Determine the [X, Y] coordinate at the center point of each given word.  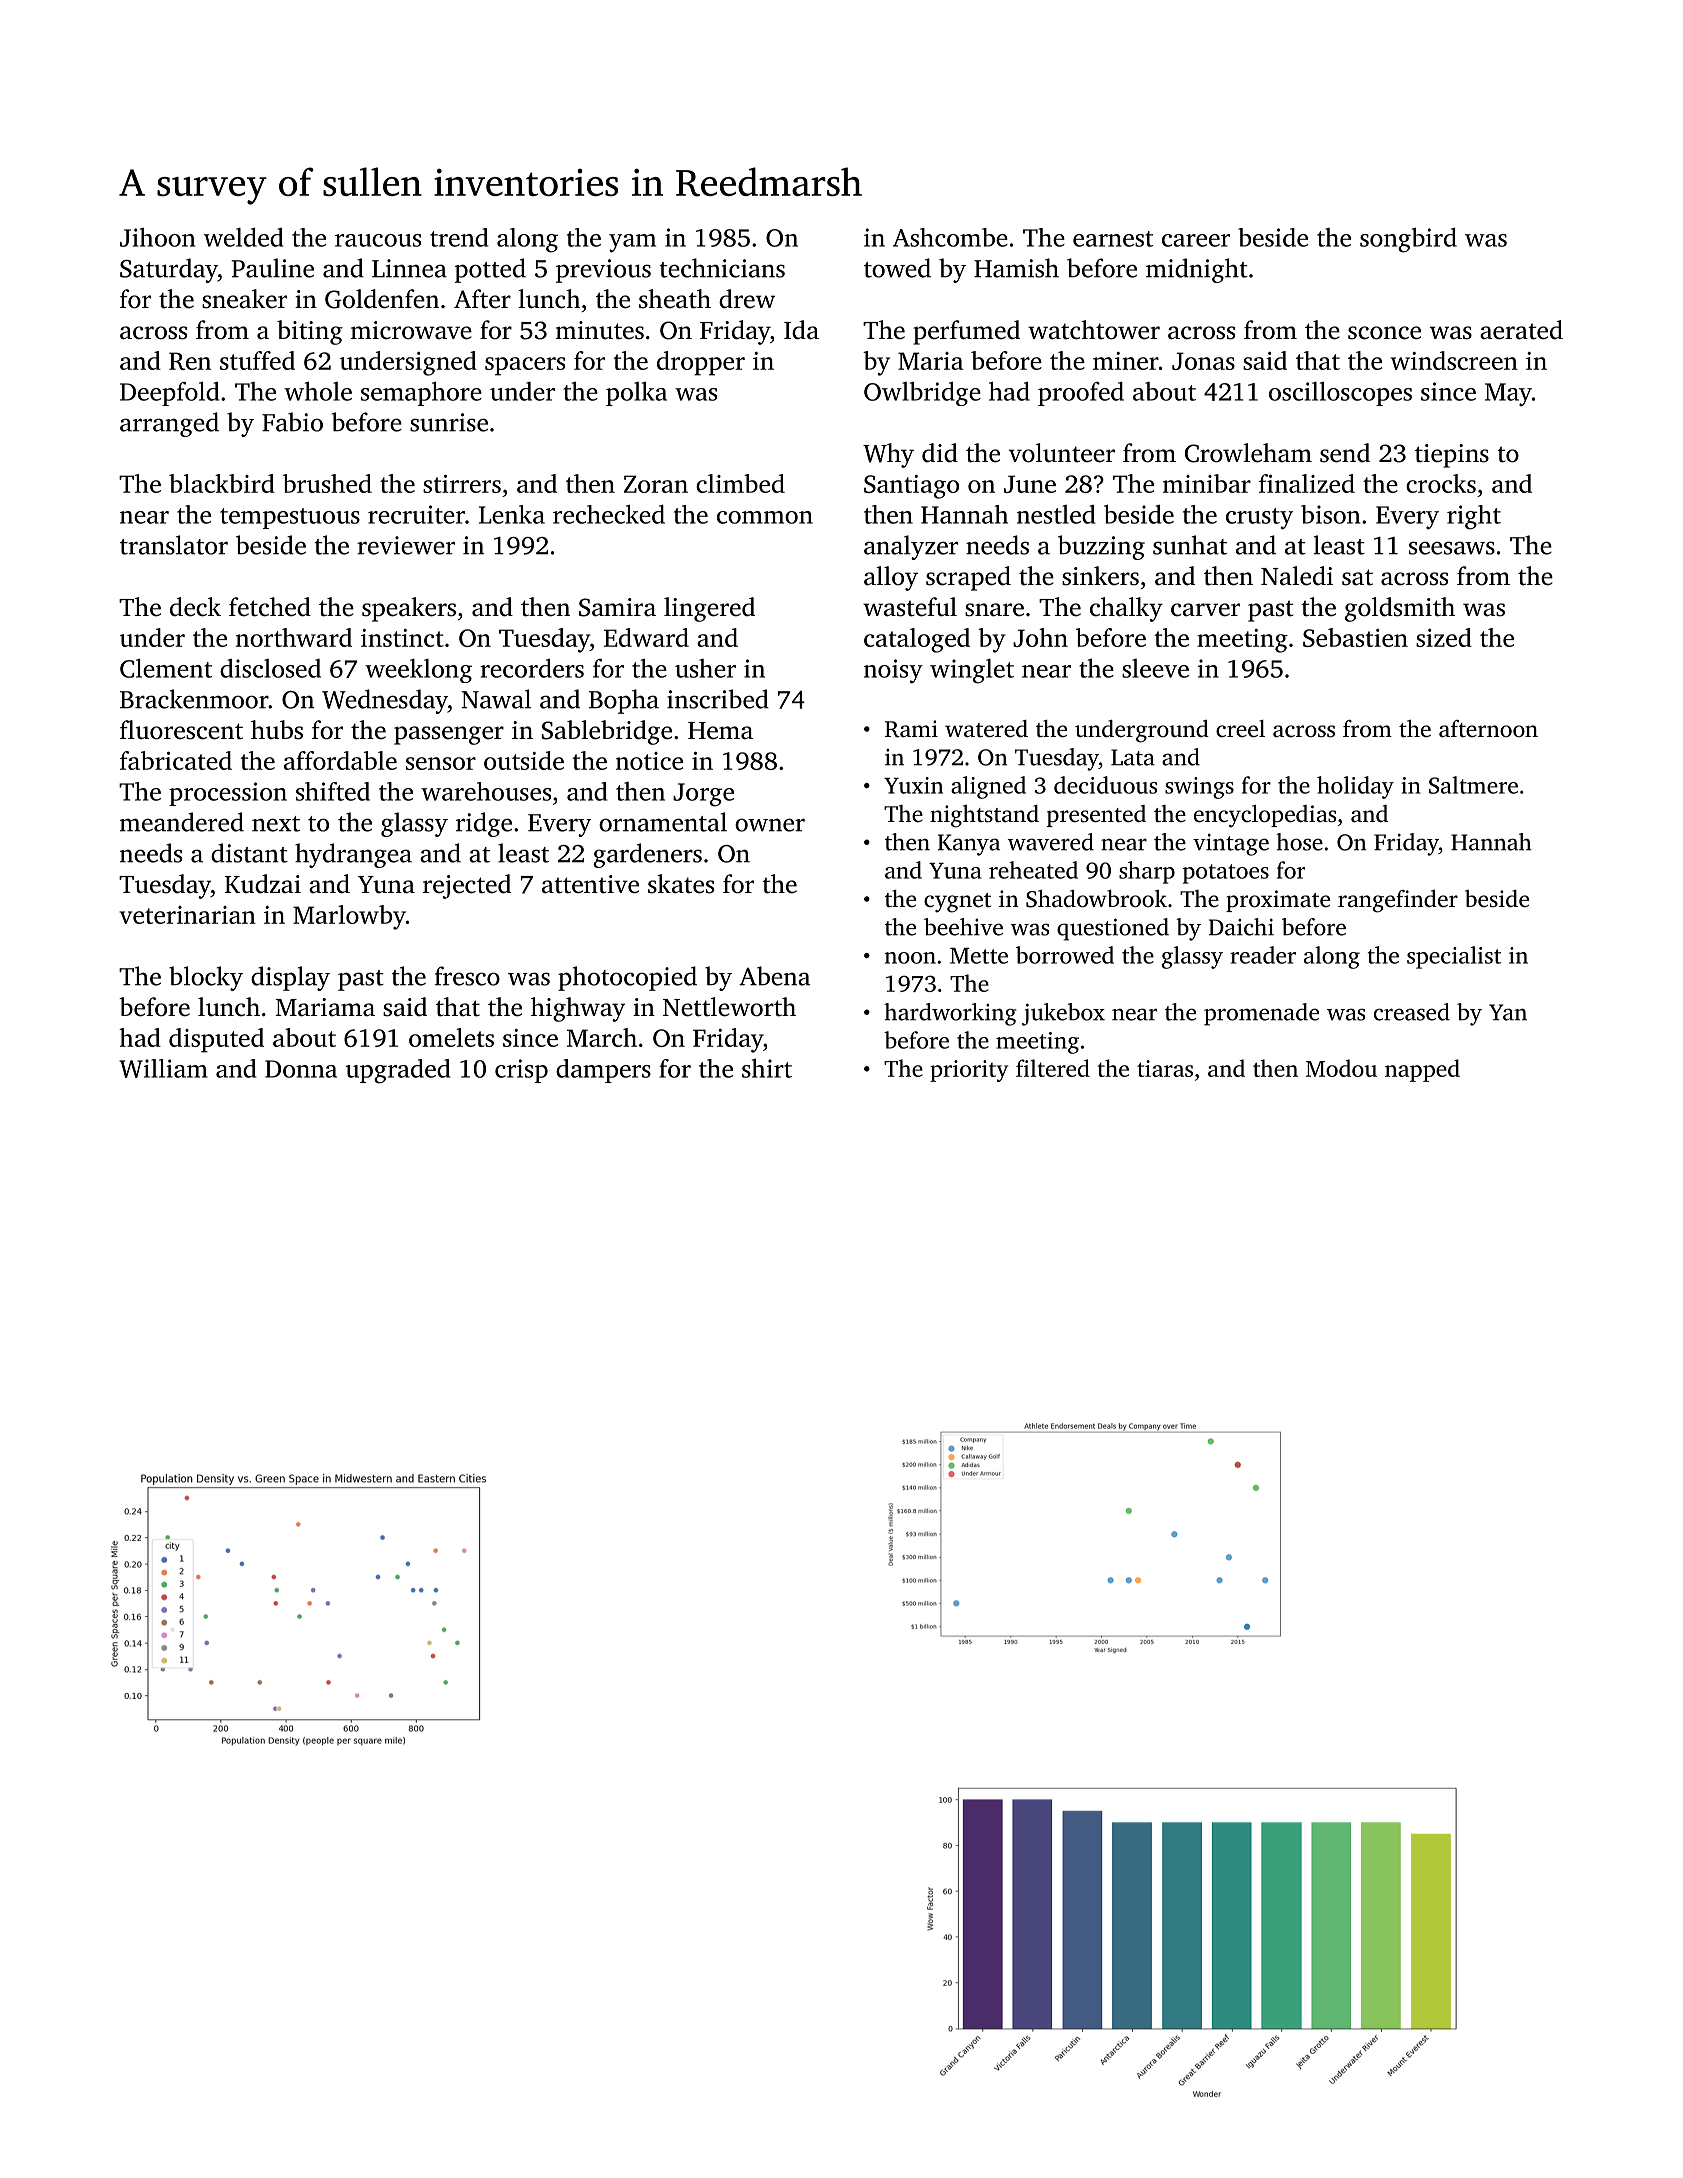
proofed [1081, 394]
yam [632, 243]
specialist [1454, 957]
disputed [216, 1040]
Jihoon [157, 237]
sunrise [449, 422]
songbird [1408, 240]
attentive [590, 884]
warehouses [486, 791]
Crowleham [1248, 453]
